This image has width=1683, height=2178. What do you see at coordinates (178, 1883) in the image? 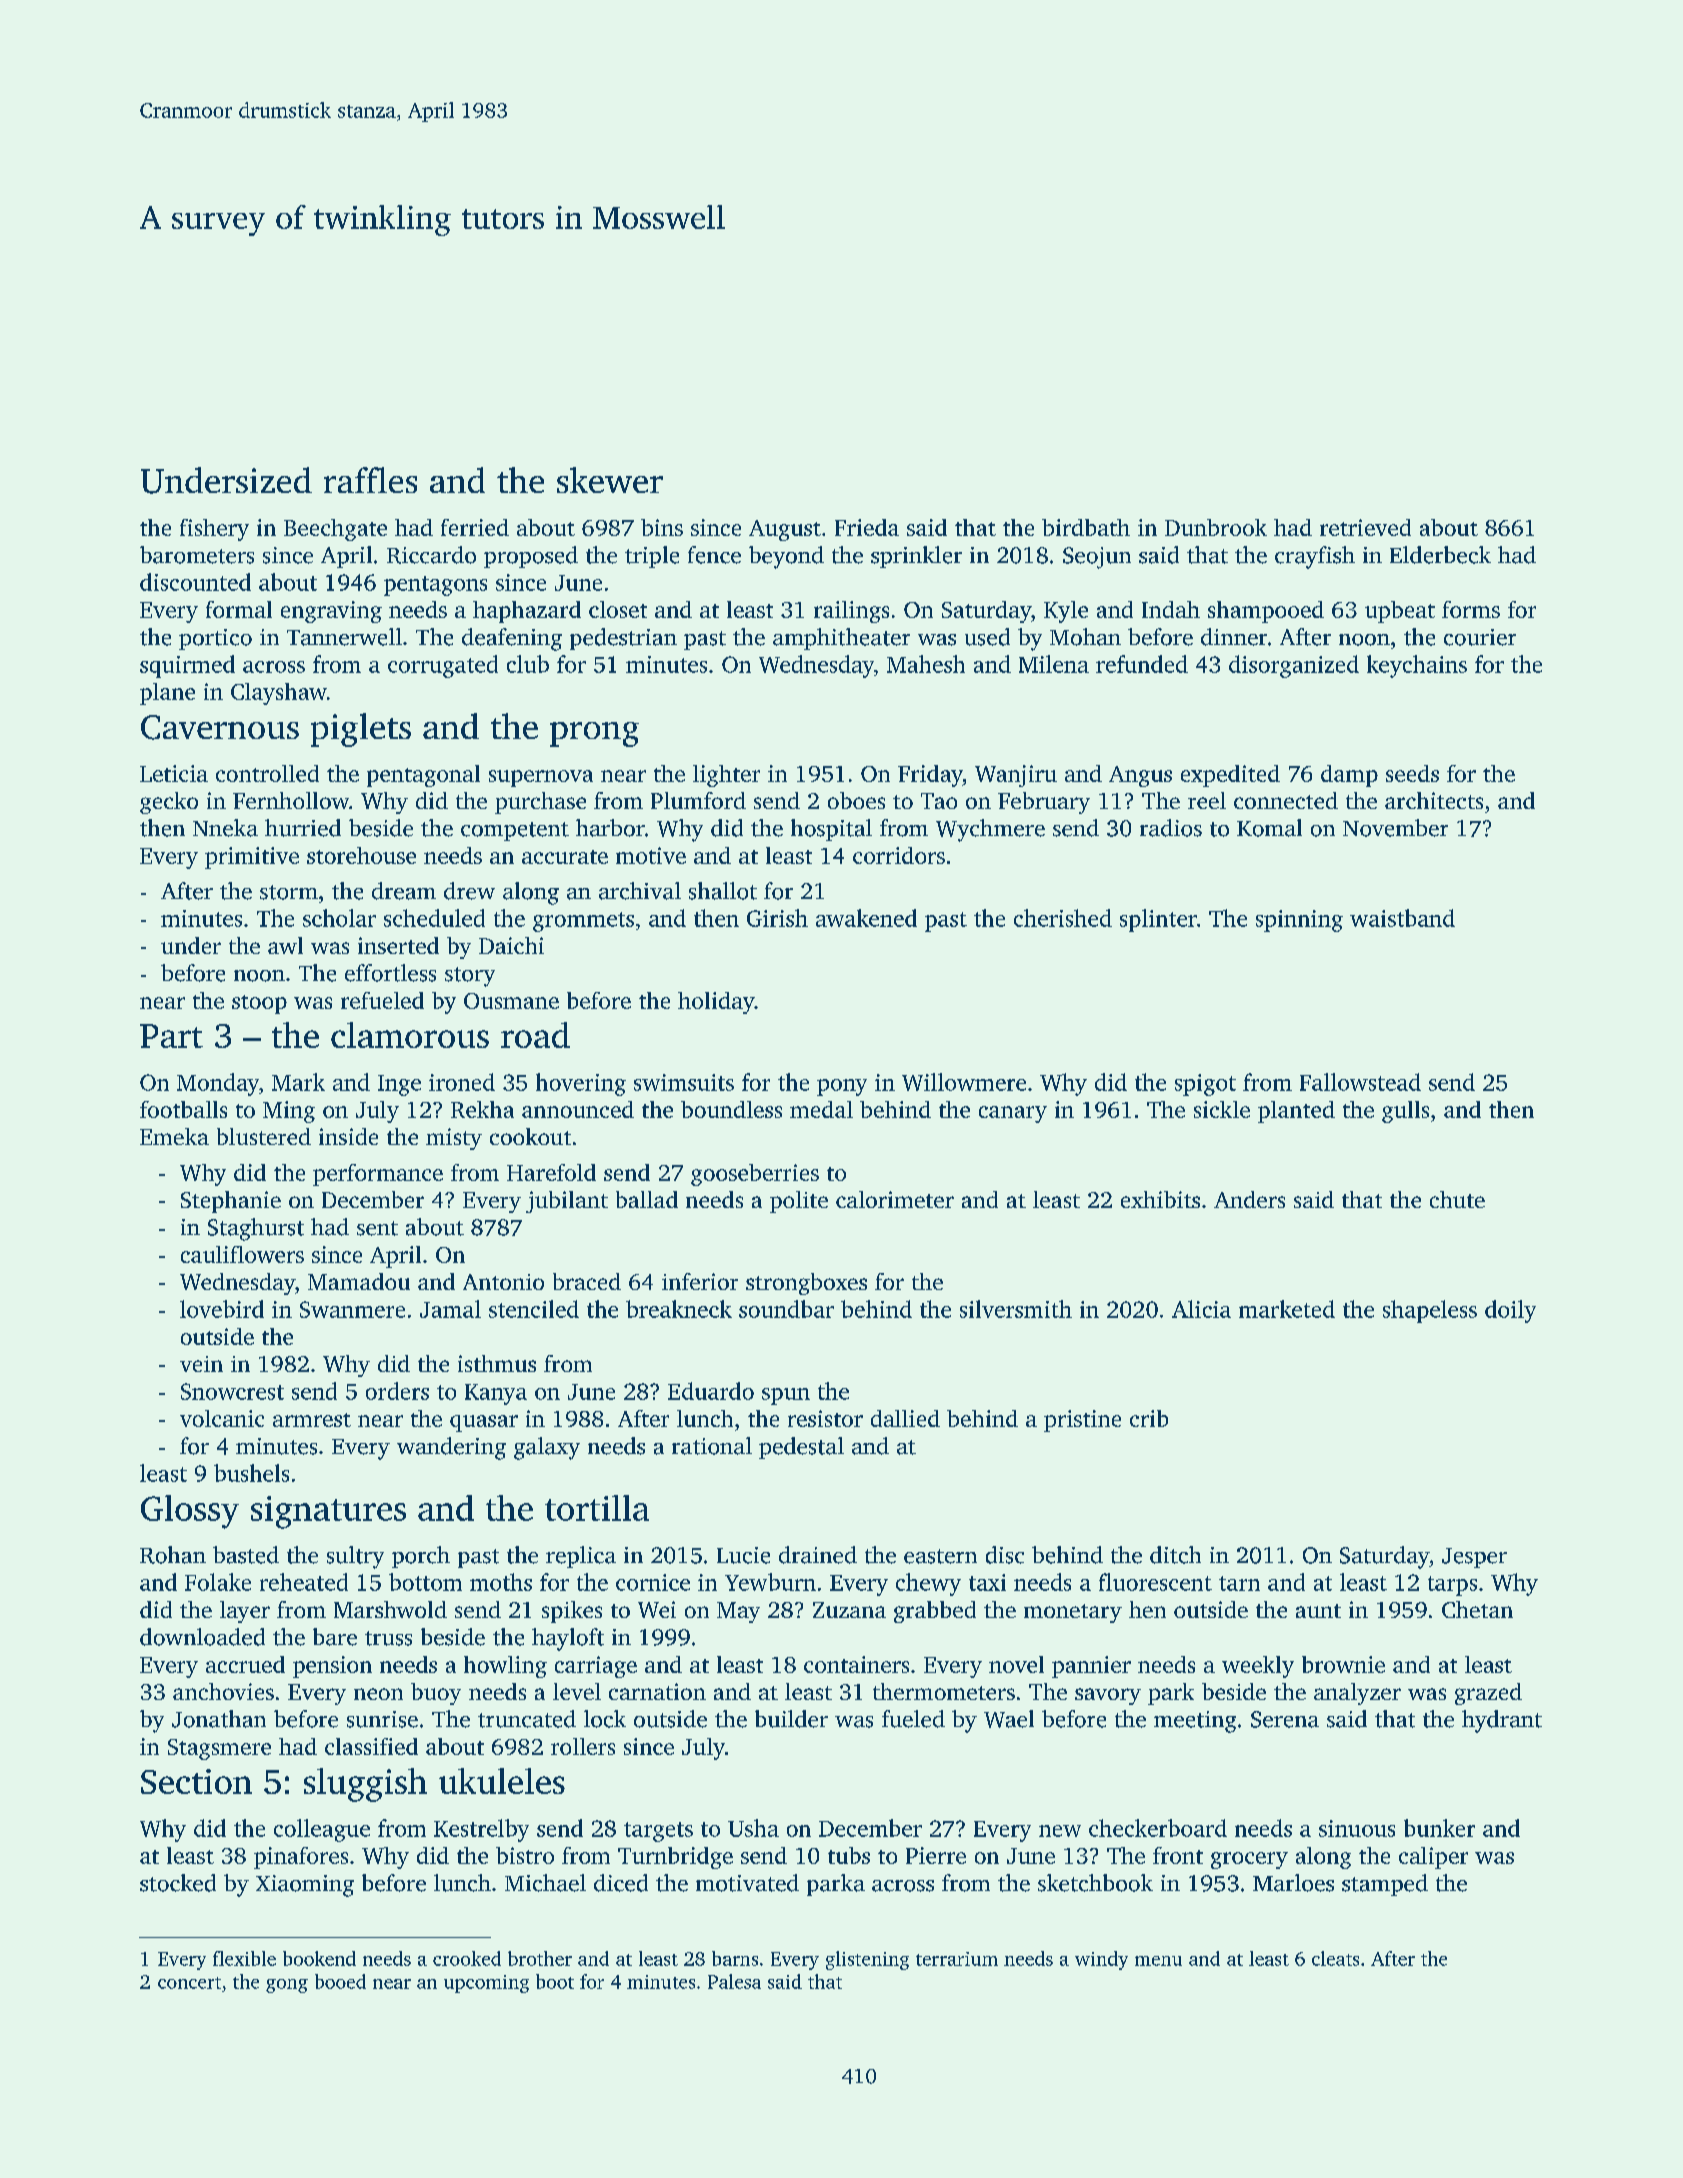
I see `stocked` at bounding box center [178, 1883].
